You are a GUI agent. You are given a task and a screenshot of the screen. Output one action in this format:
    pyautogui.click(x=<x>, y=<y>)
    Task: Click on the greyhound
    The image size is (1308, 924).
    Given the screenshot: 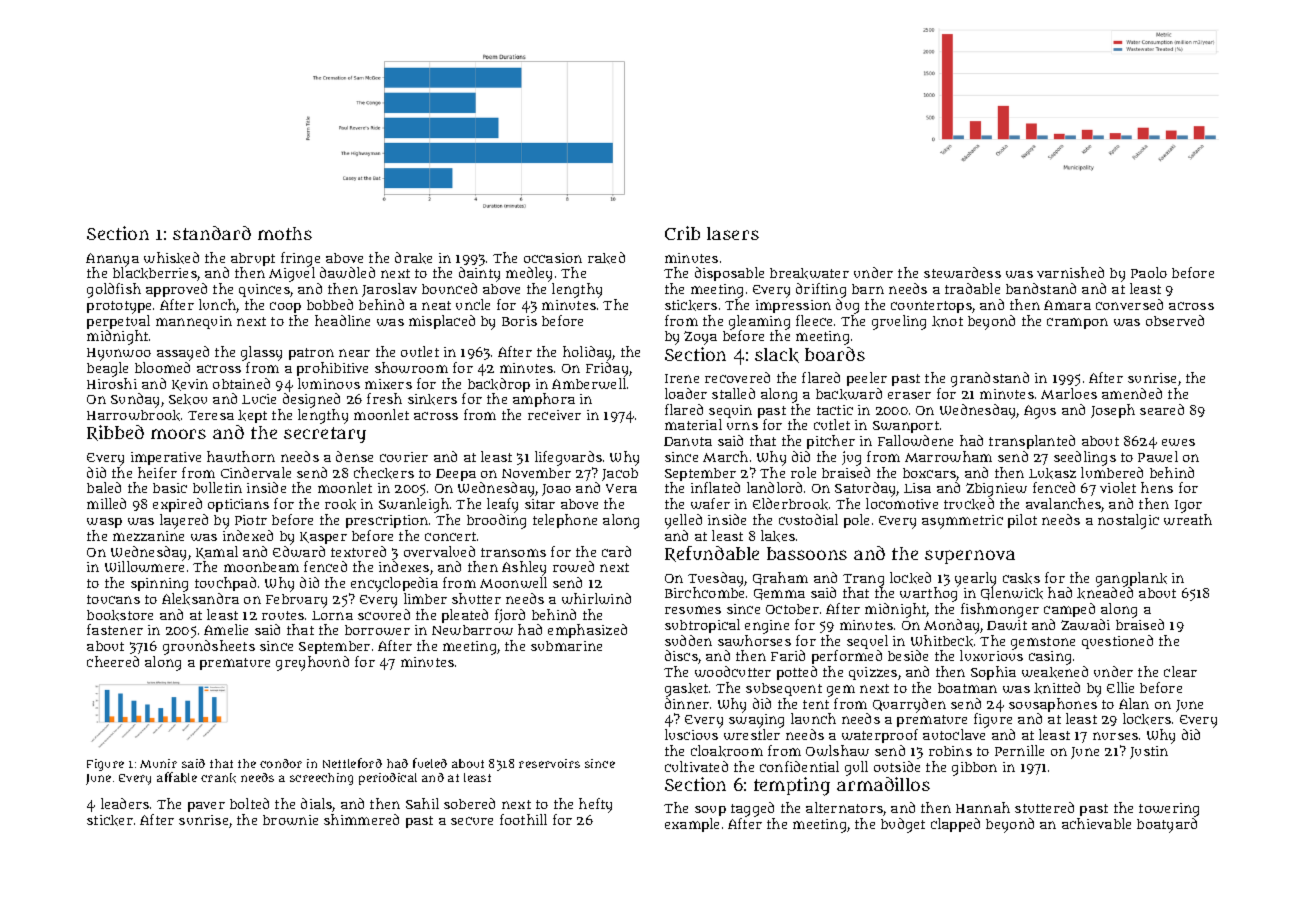 What is the action you would take?
    pyautogui.click(x=312, y=663)
